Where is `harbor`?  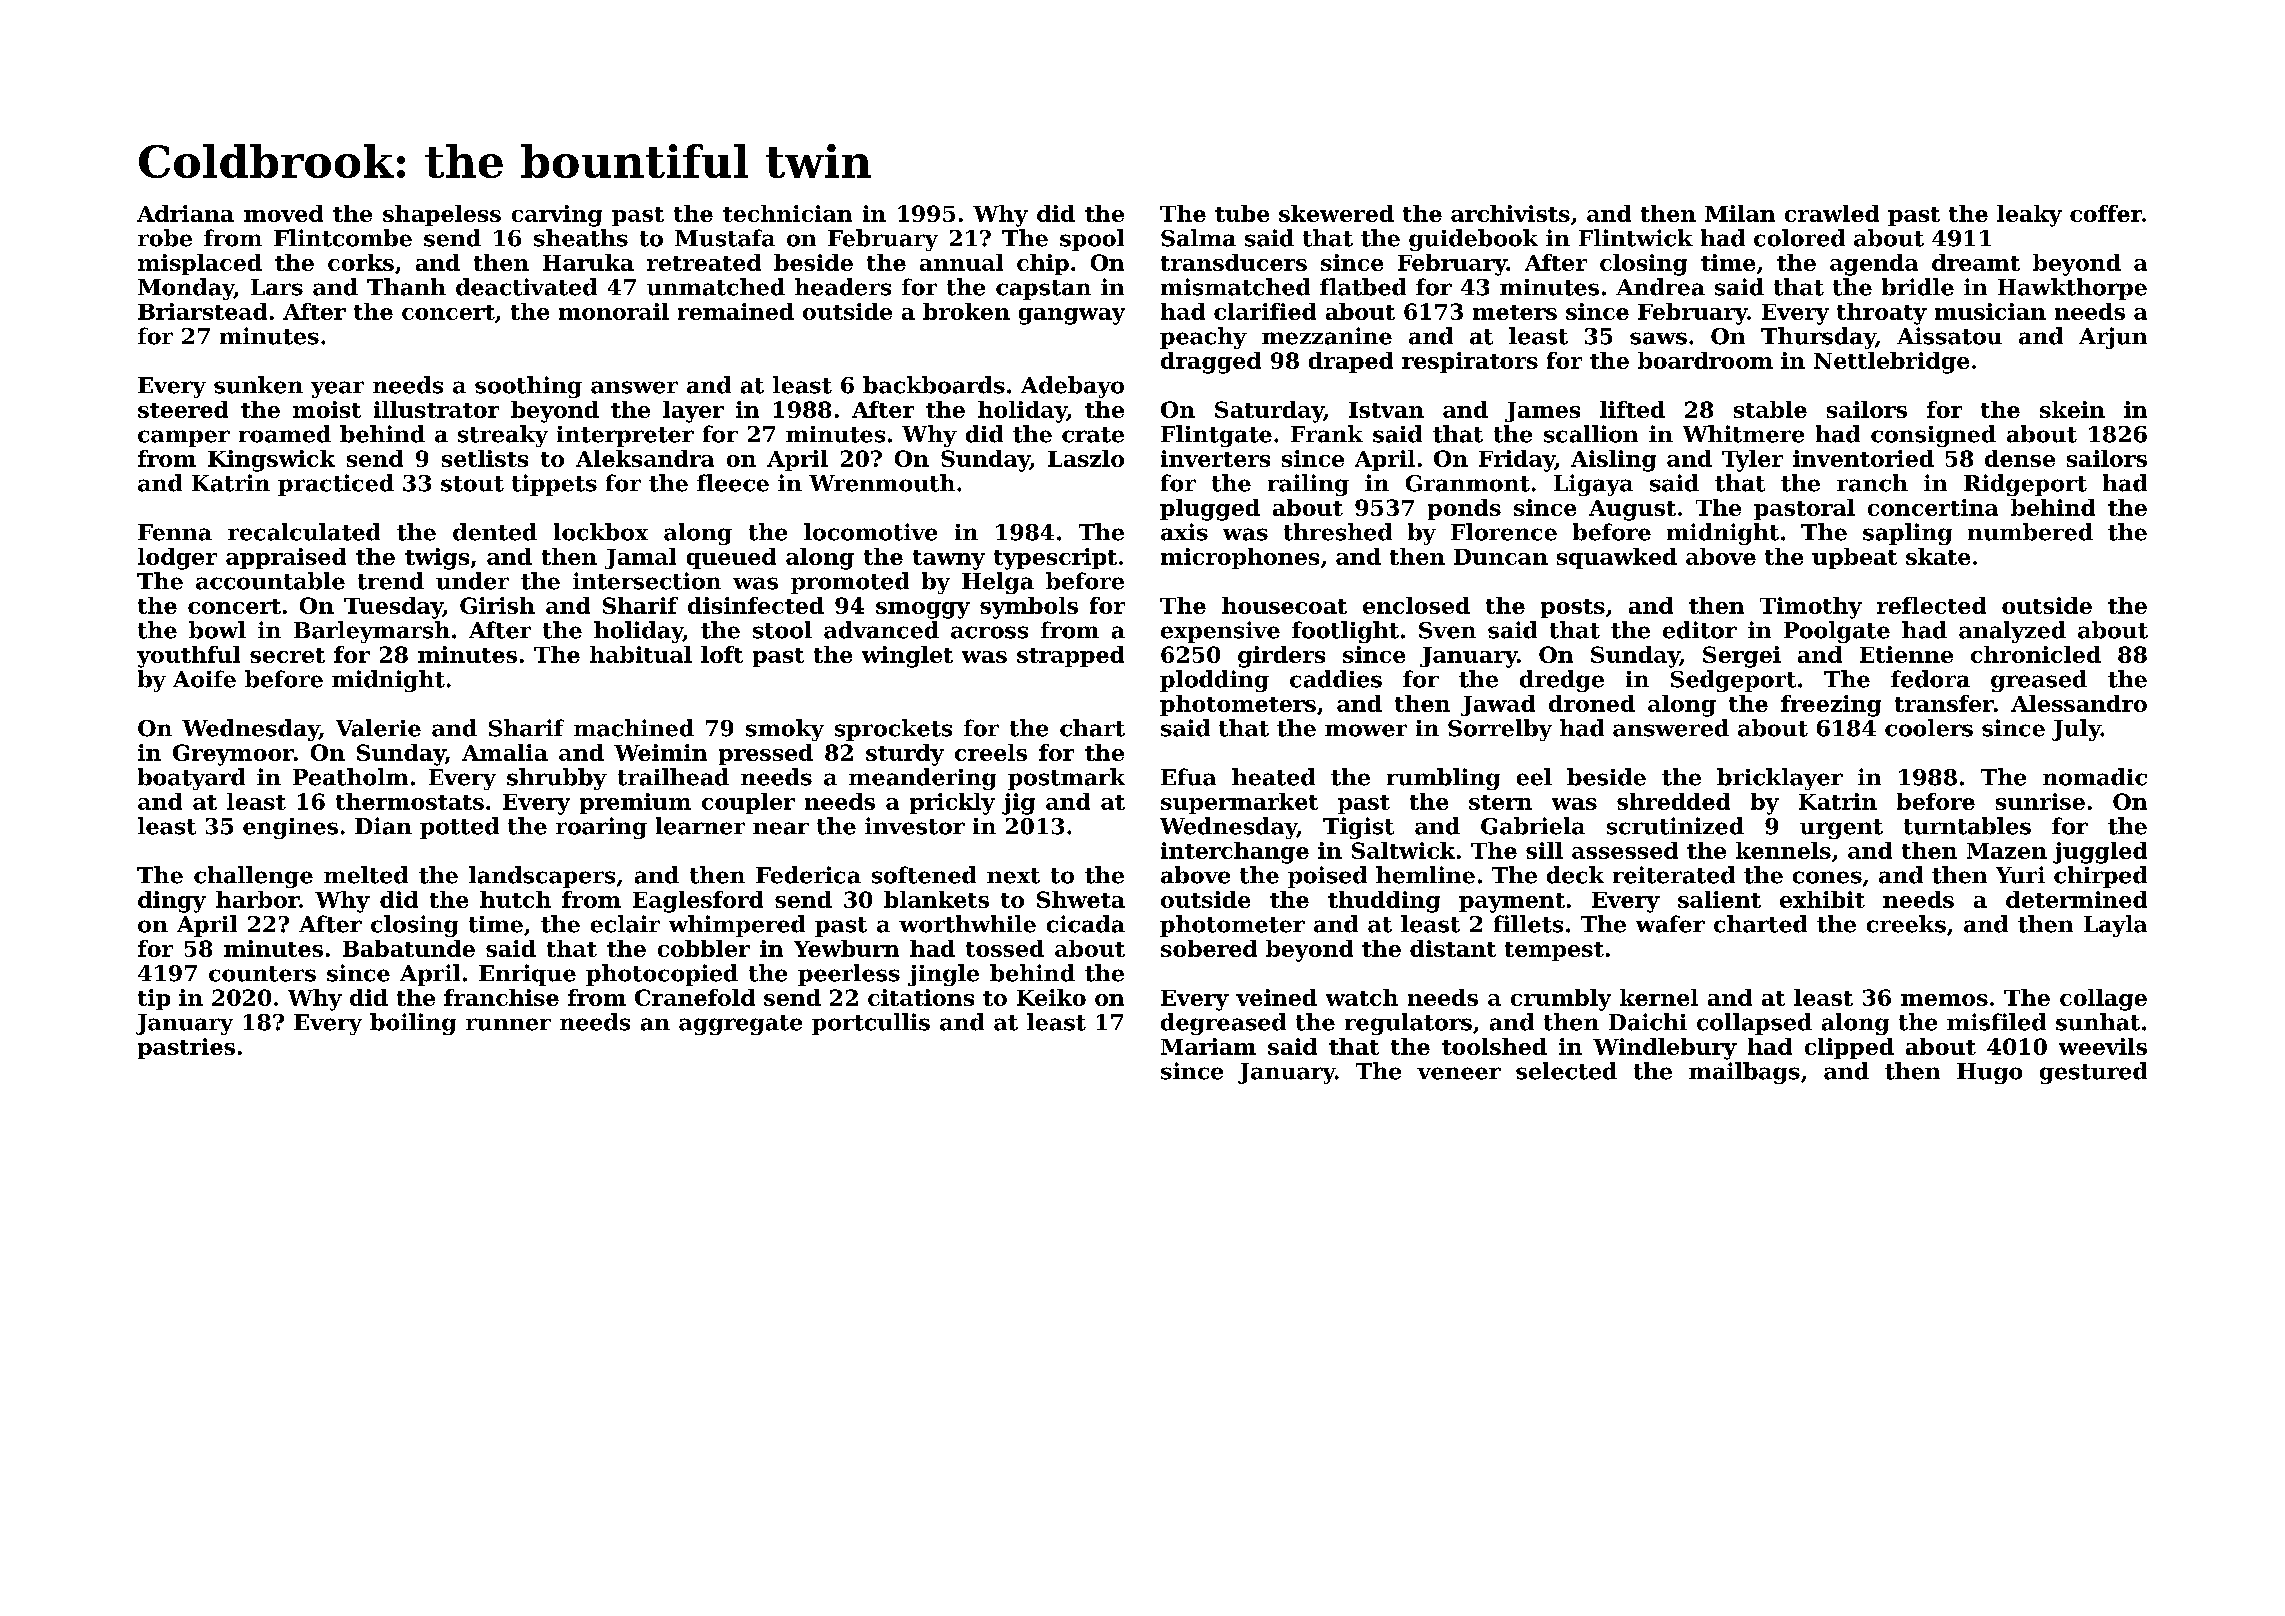 harbor is located at coordinates (257, 899).
